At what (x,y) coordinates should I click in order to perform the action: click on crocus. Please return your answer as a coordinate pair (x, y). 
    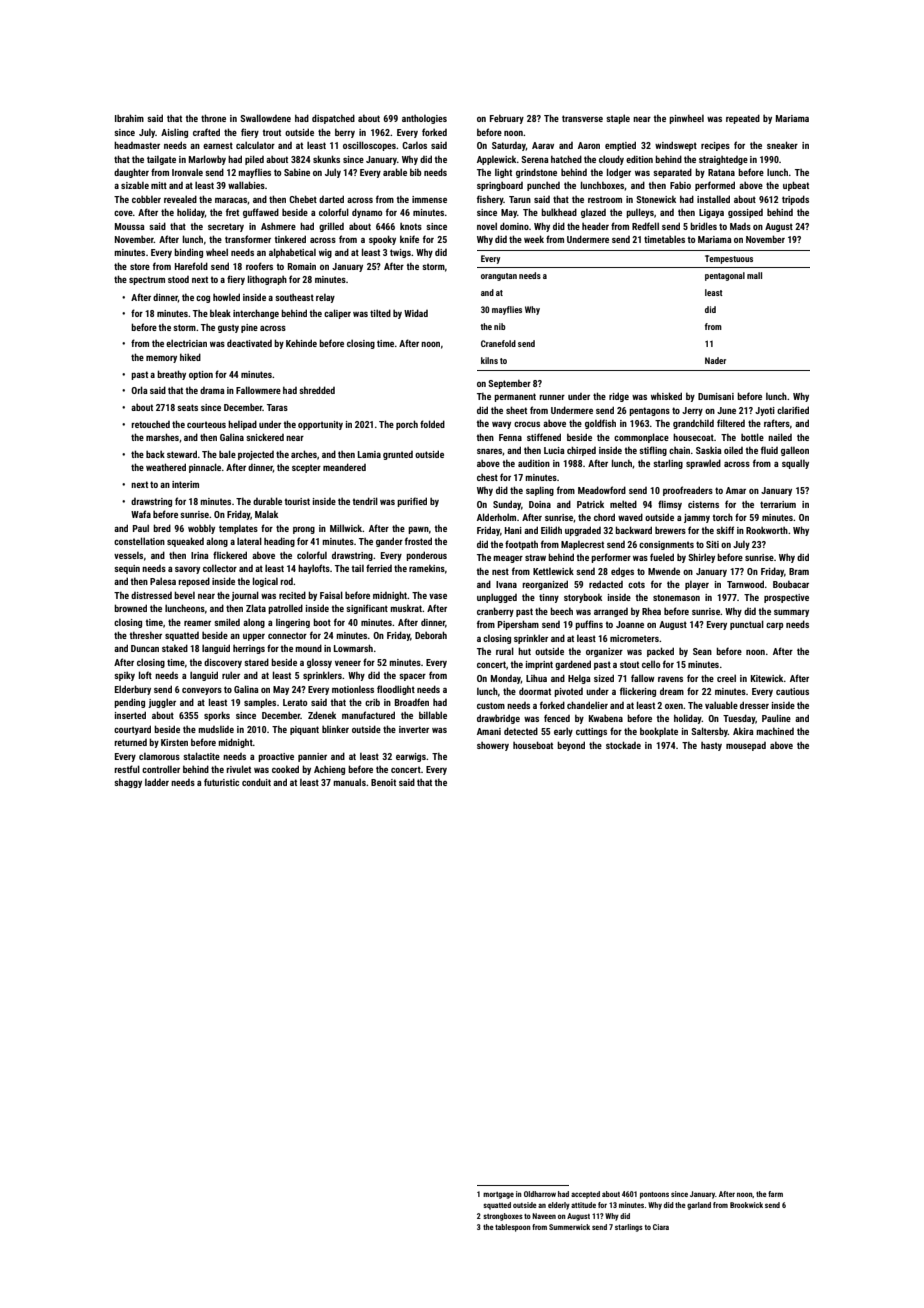
    Looking at the image, I should click on (527, 424).
